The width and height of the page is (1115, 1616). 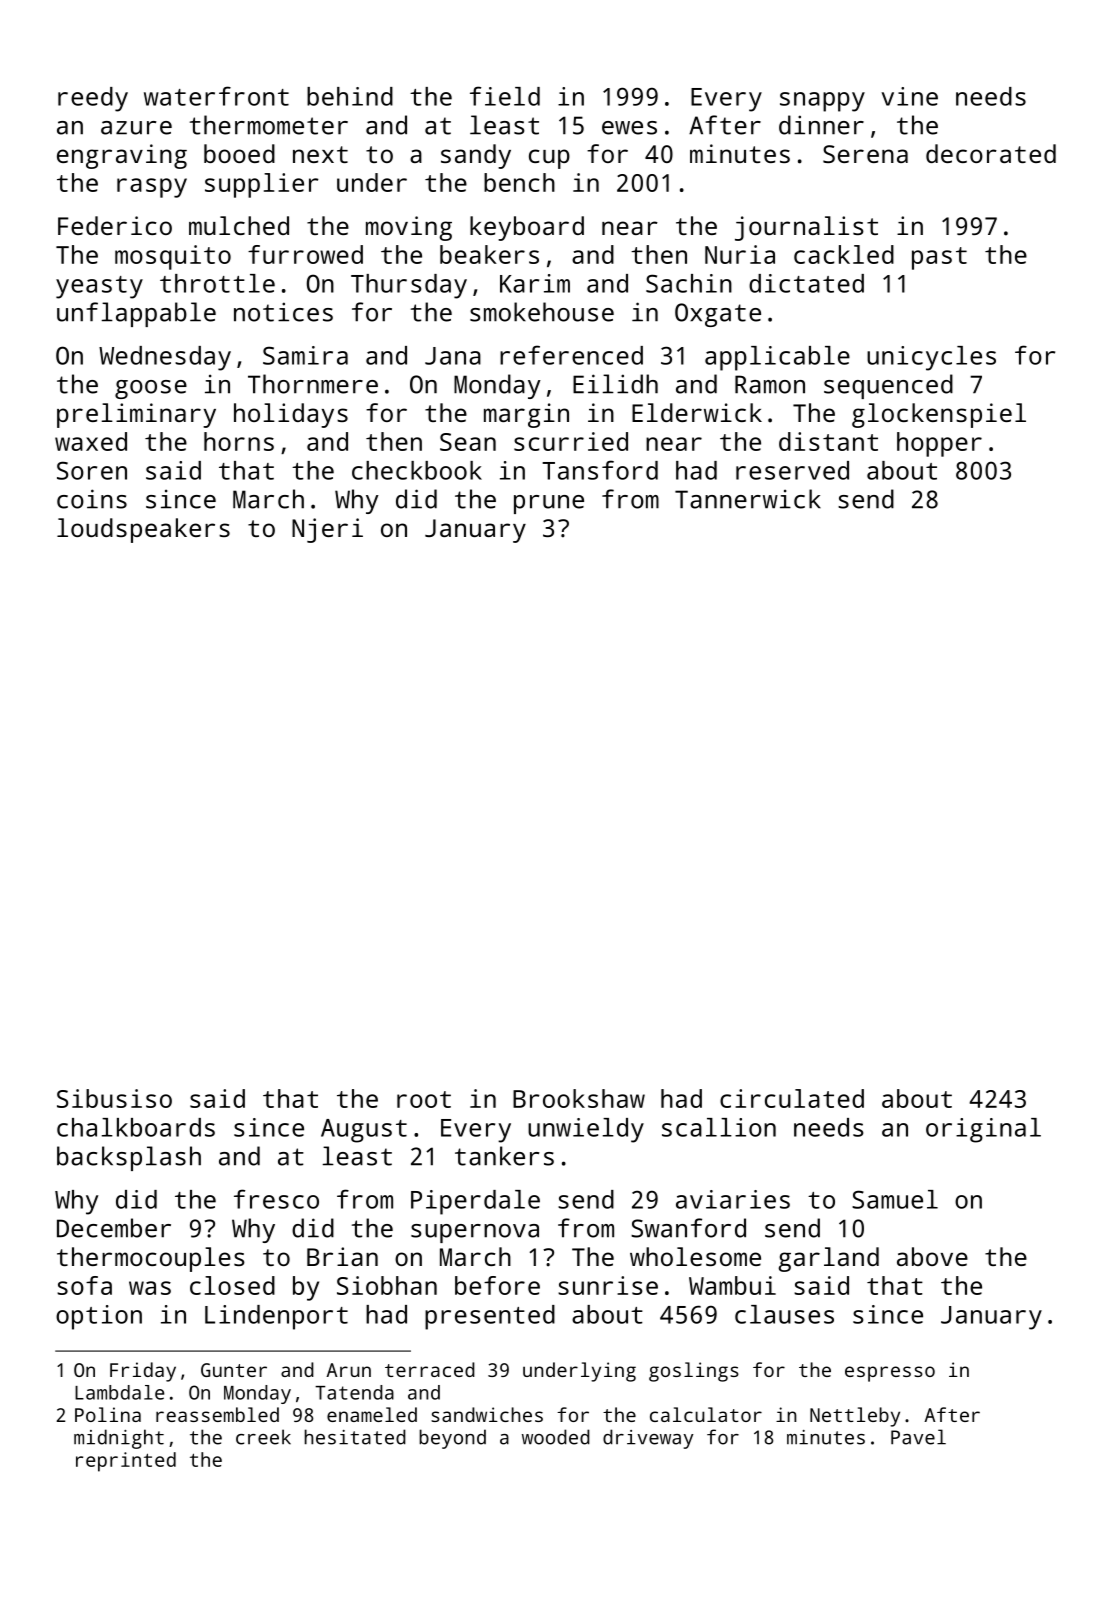 I want to click on unicycles, so click(x=931, y=358).
